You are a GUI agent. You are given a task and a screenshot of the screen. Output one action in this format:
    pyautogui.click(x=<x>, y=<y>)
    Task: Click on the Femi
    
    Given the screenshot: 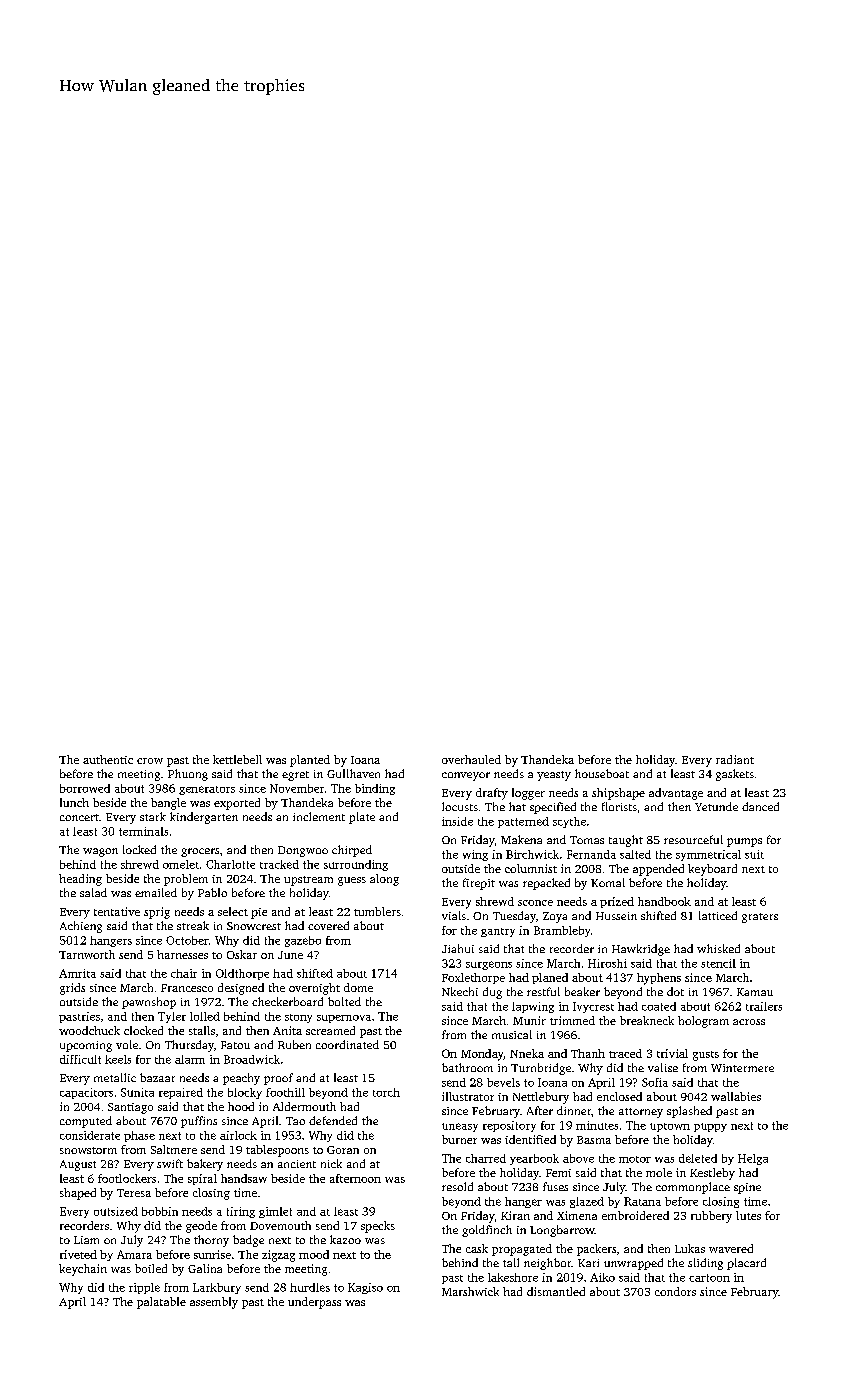 What is the action you would take?
    pyautogui.click(x=558, y=1173)
